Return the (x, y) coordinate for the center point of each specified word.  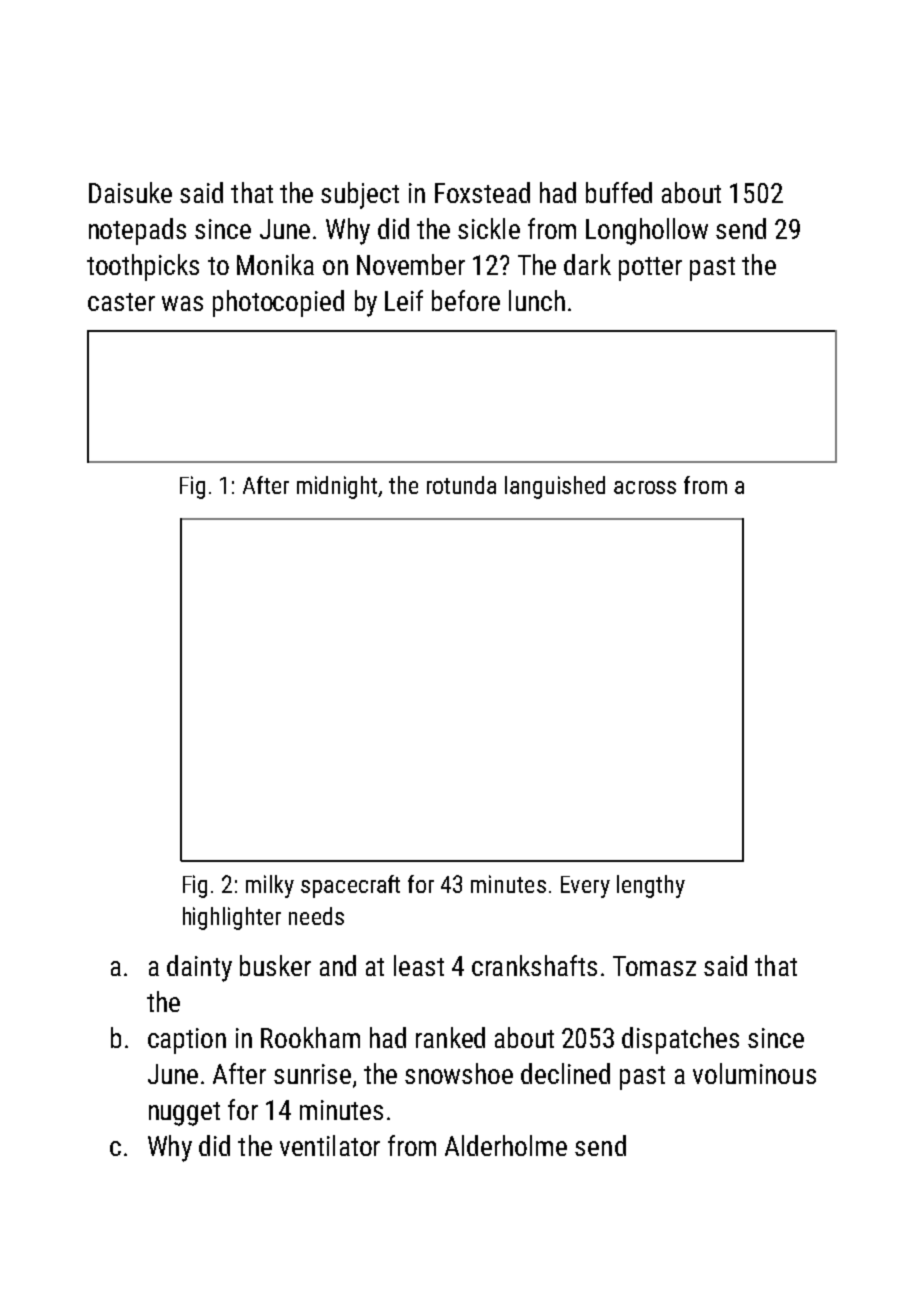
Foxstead (482, 192)
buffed (619, 192)
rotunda (461, 485)
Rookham (310, 1037)
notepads (137, 231)
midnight (338, 487)
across (645, 487)
